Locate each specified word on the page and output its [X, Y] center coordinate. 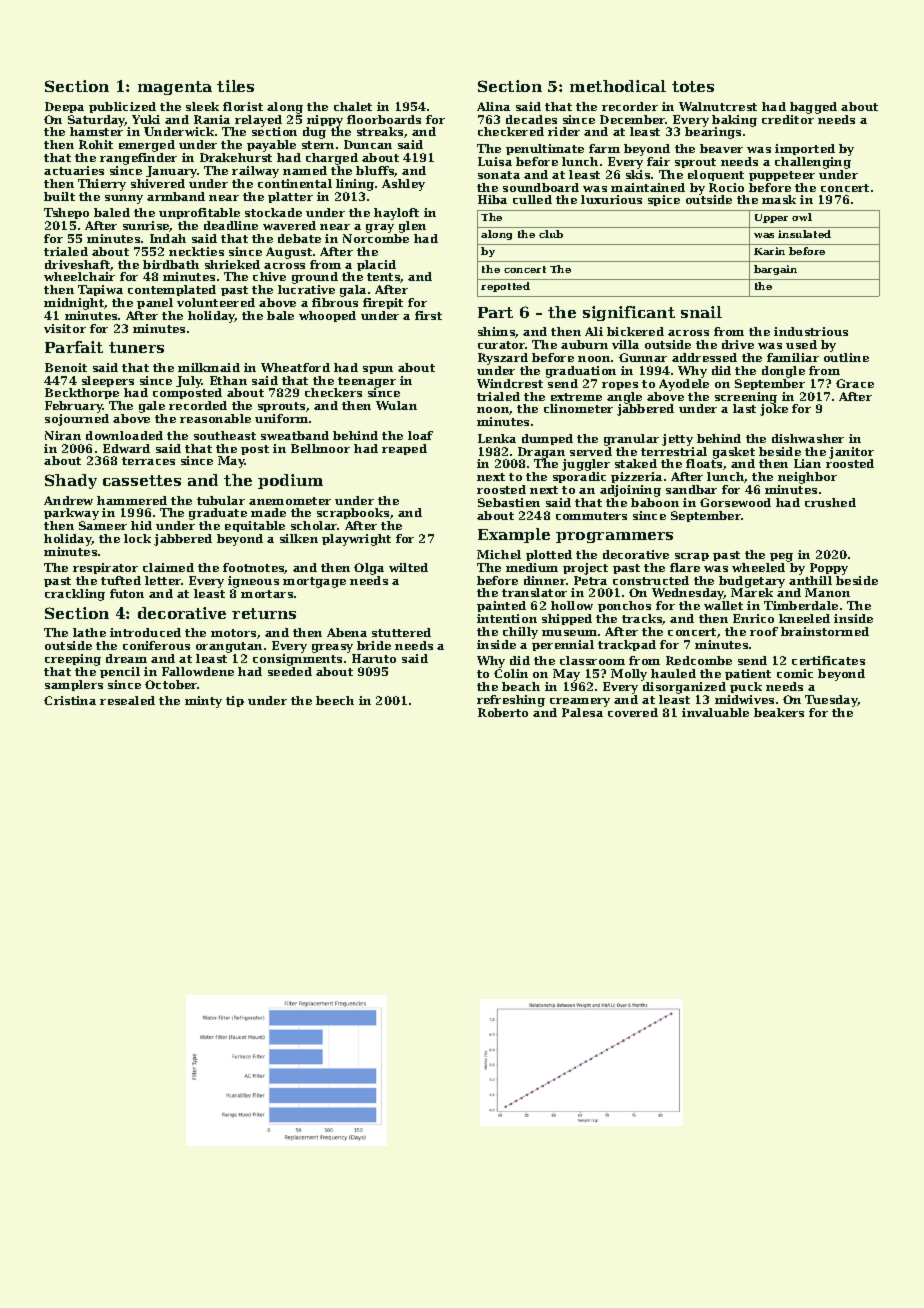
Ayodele [684, 385]
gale [152, 407]
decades [531, 119]
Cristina [70, 700]
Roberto [503, 712]
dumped [547, 439]
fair [658, 161]
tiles [235, 86]
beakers [779, 712]
